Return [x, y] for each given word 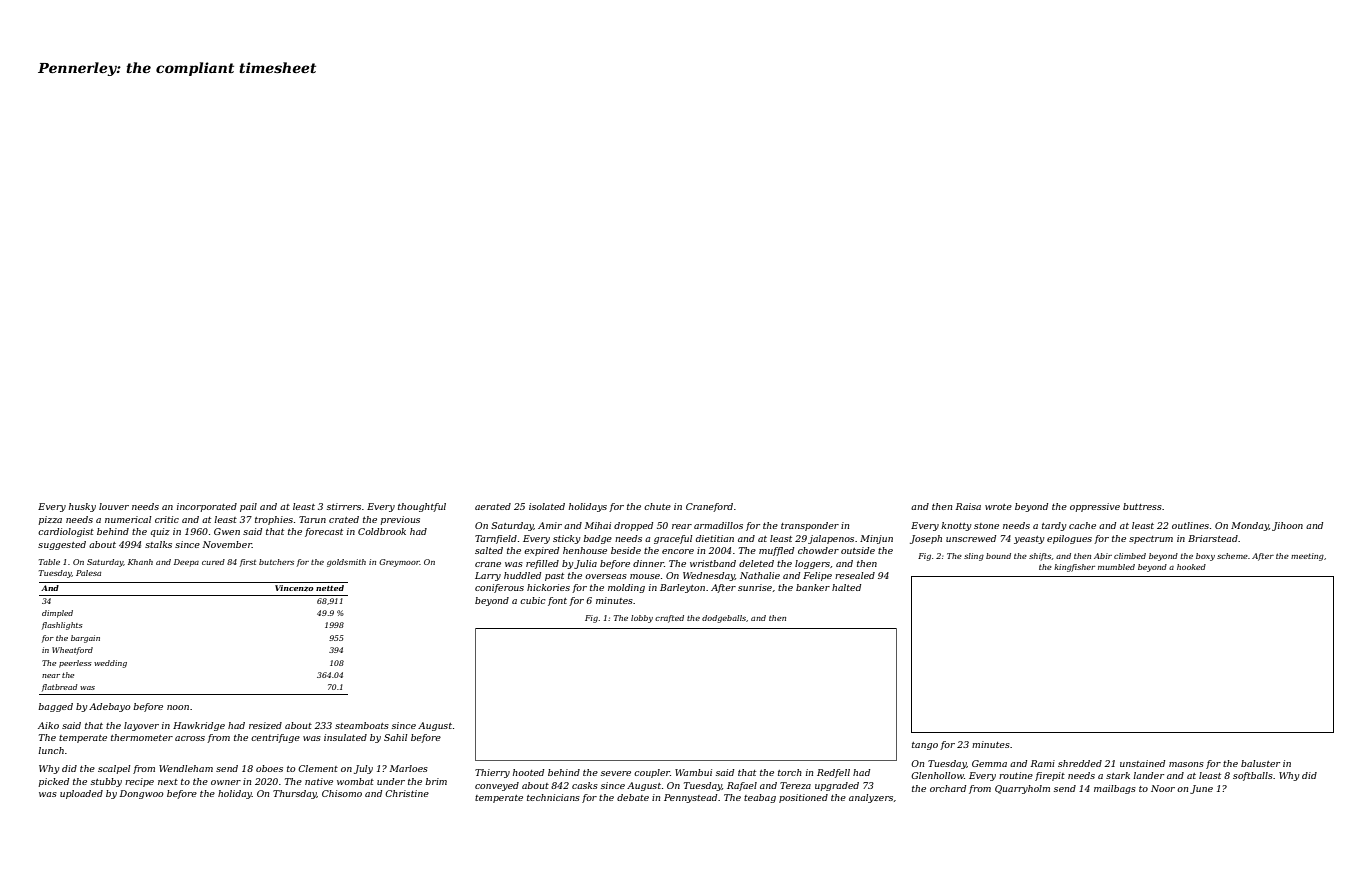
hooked [1191, 567]
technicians [553, 797]
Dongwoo [141, 794]
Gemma [989, 763]
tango [925, 746]
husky [82, 507]
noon [178, 707]
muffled [776, 551]
